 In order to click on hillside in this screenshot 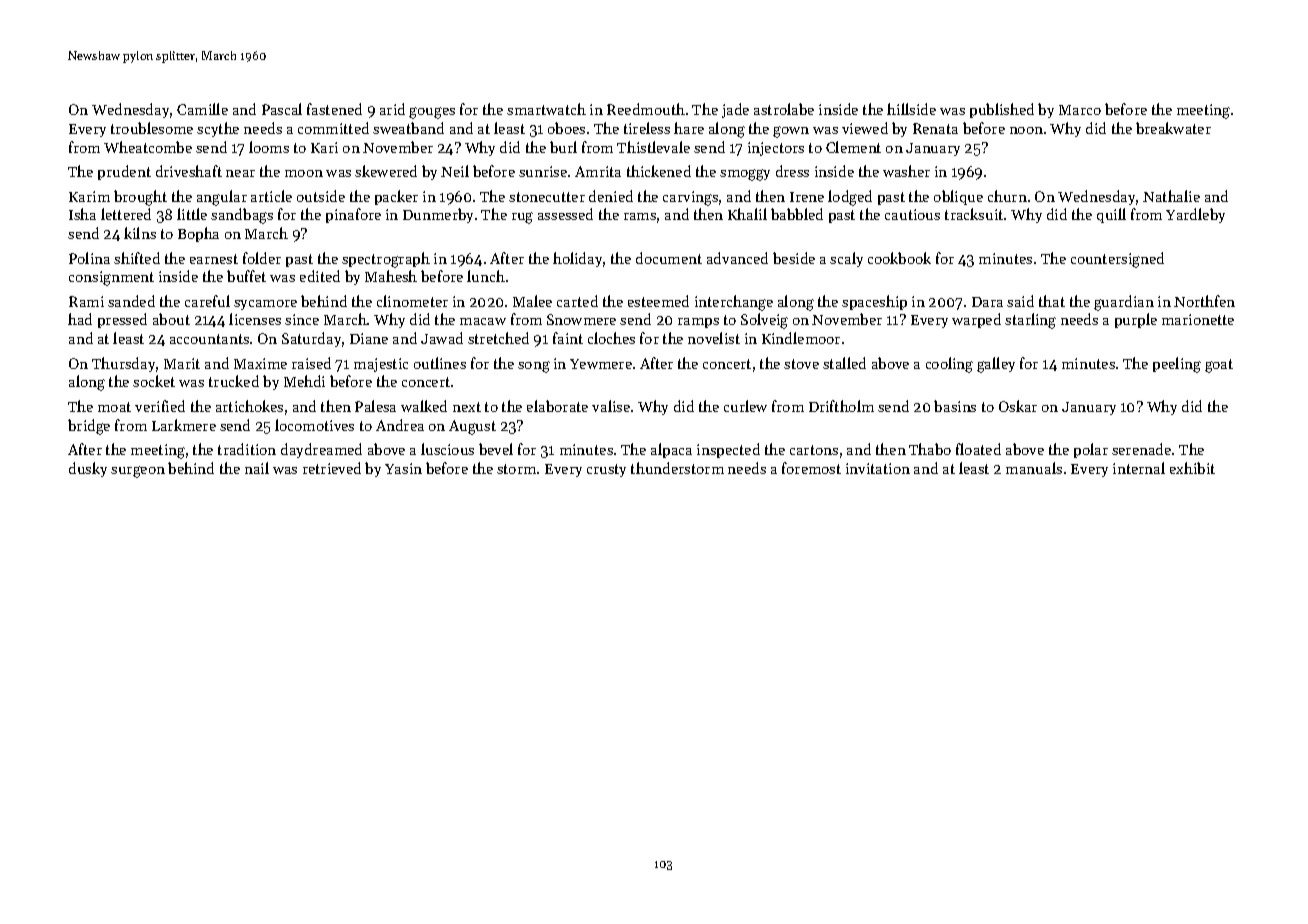, I will do `click(911, 109)`.
